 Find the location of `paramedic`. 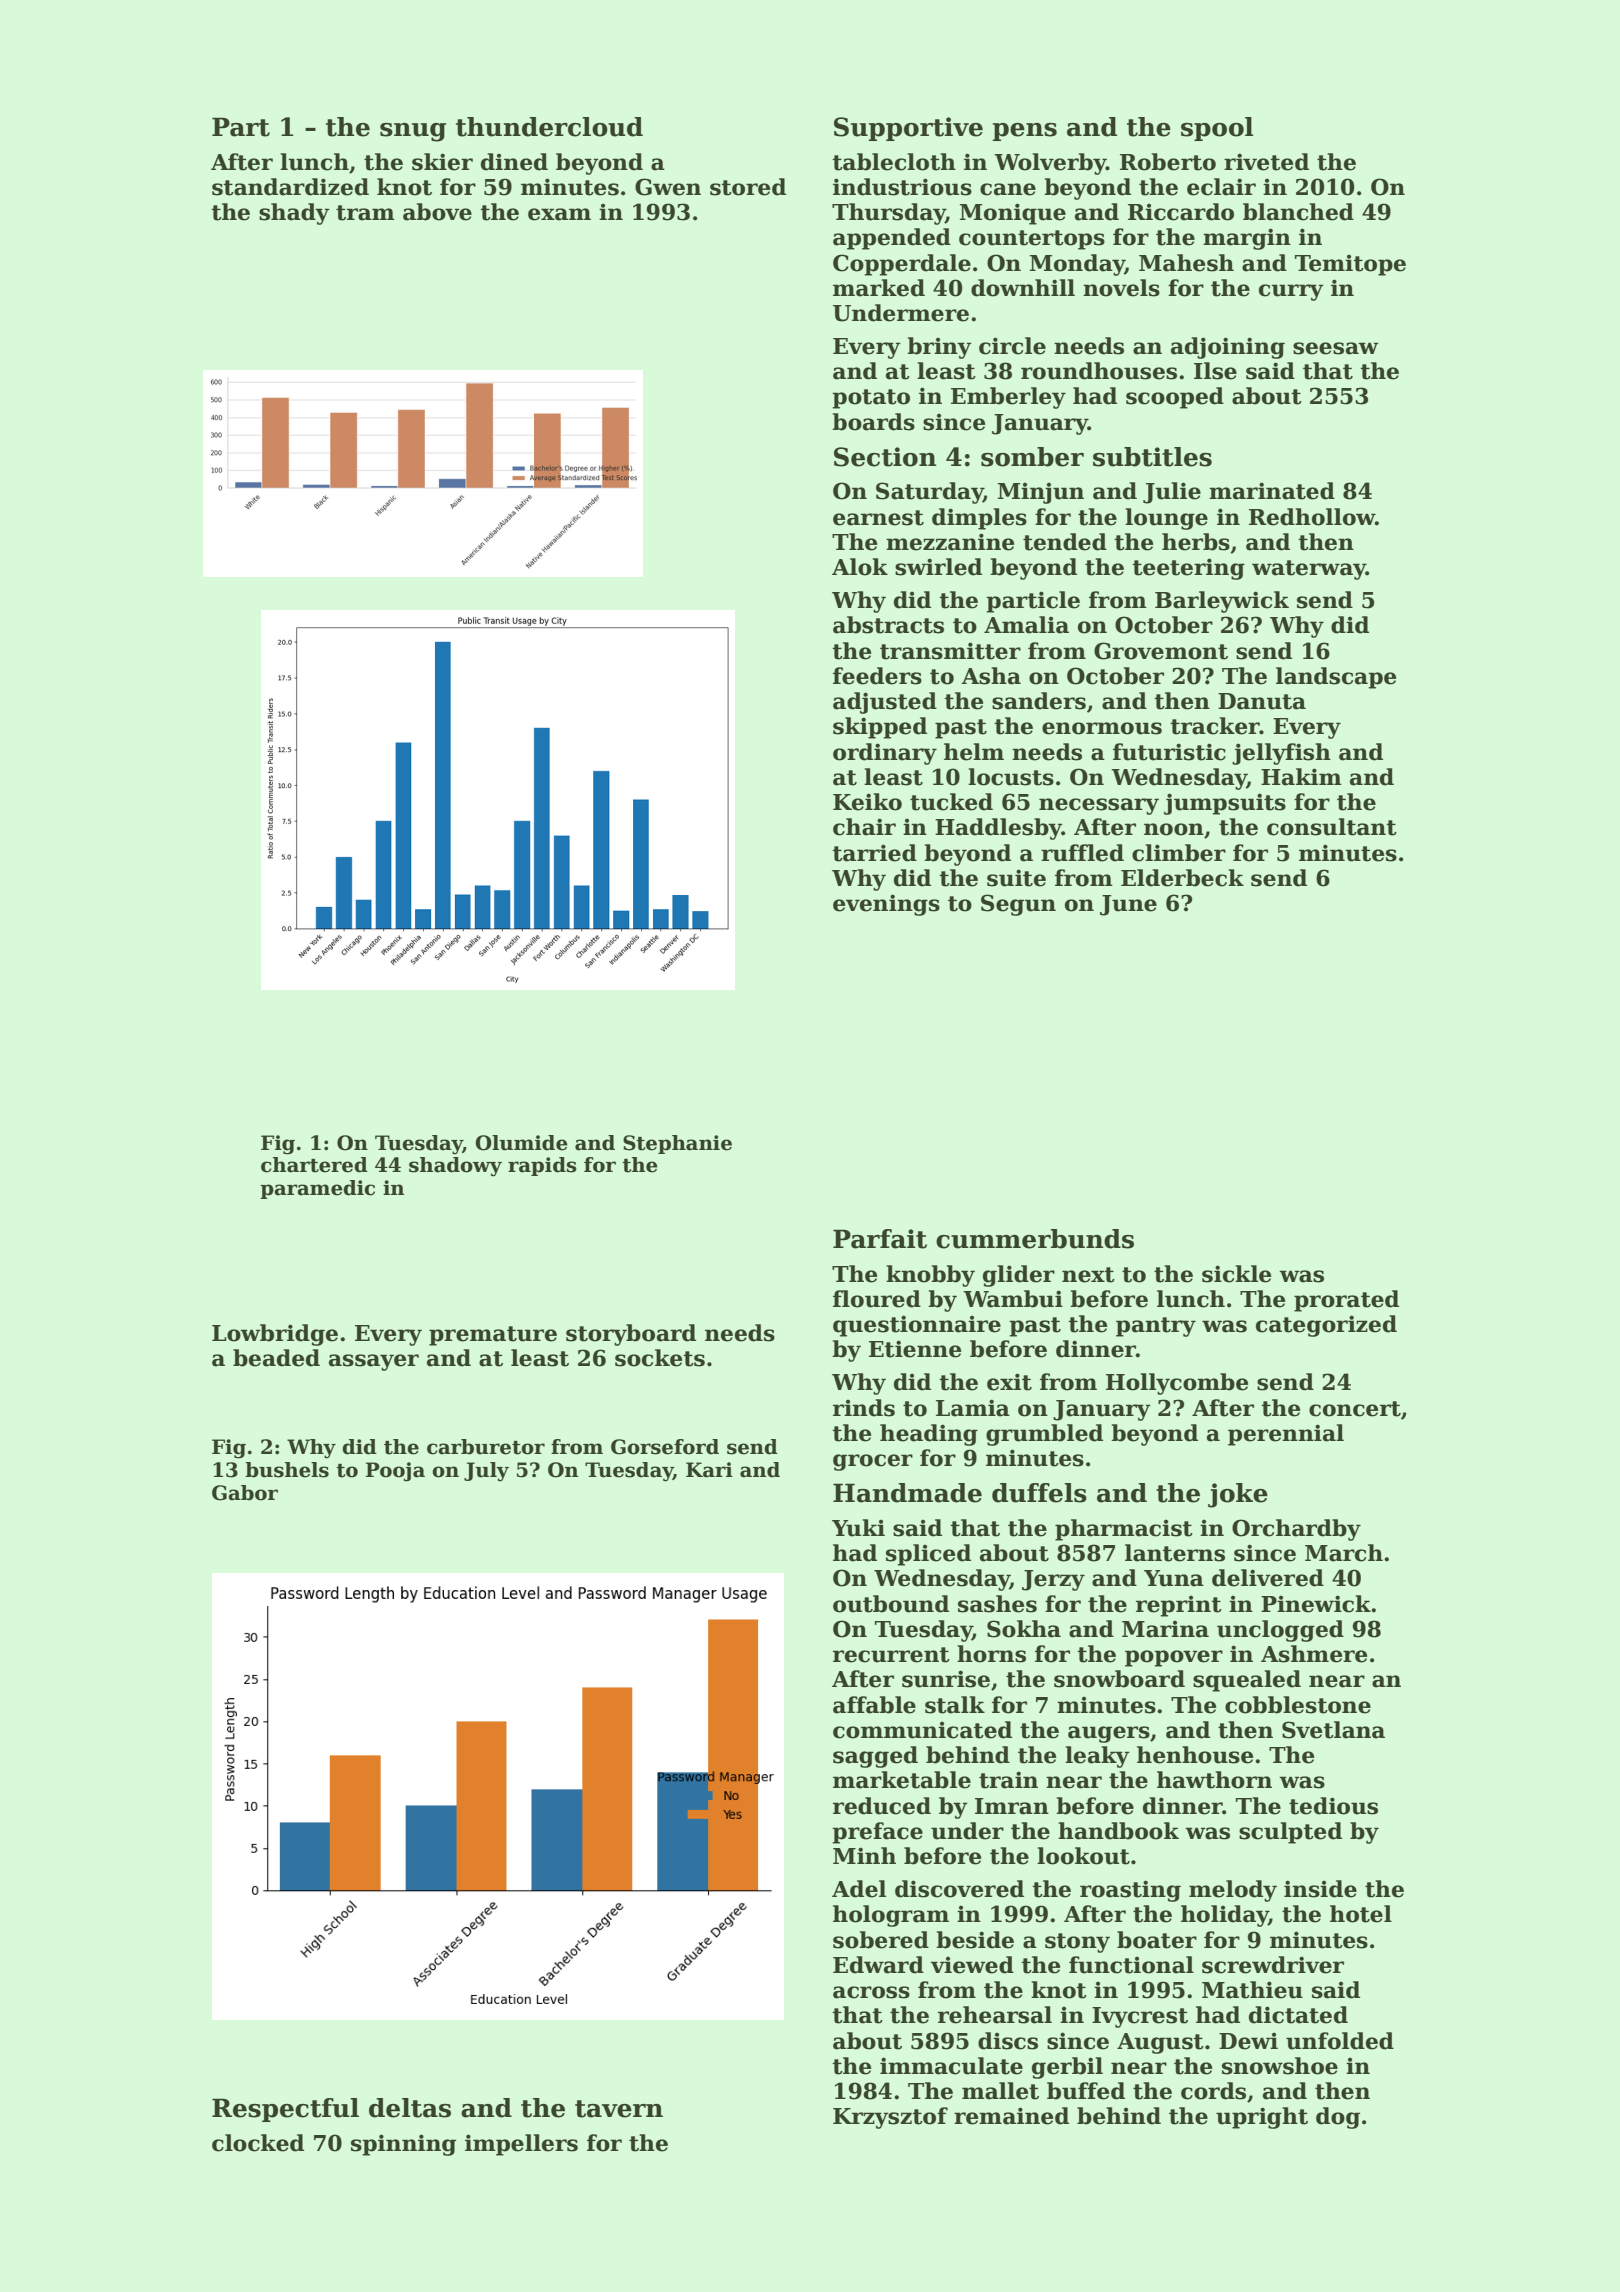

paramedic is located at coordinates (317, 1189).
